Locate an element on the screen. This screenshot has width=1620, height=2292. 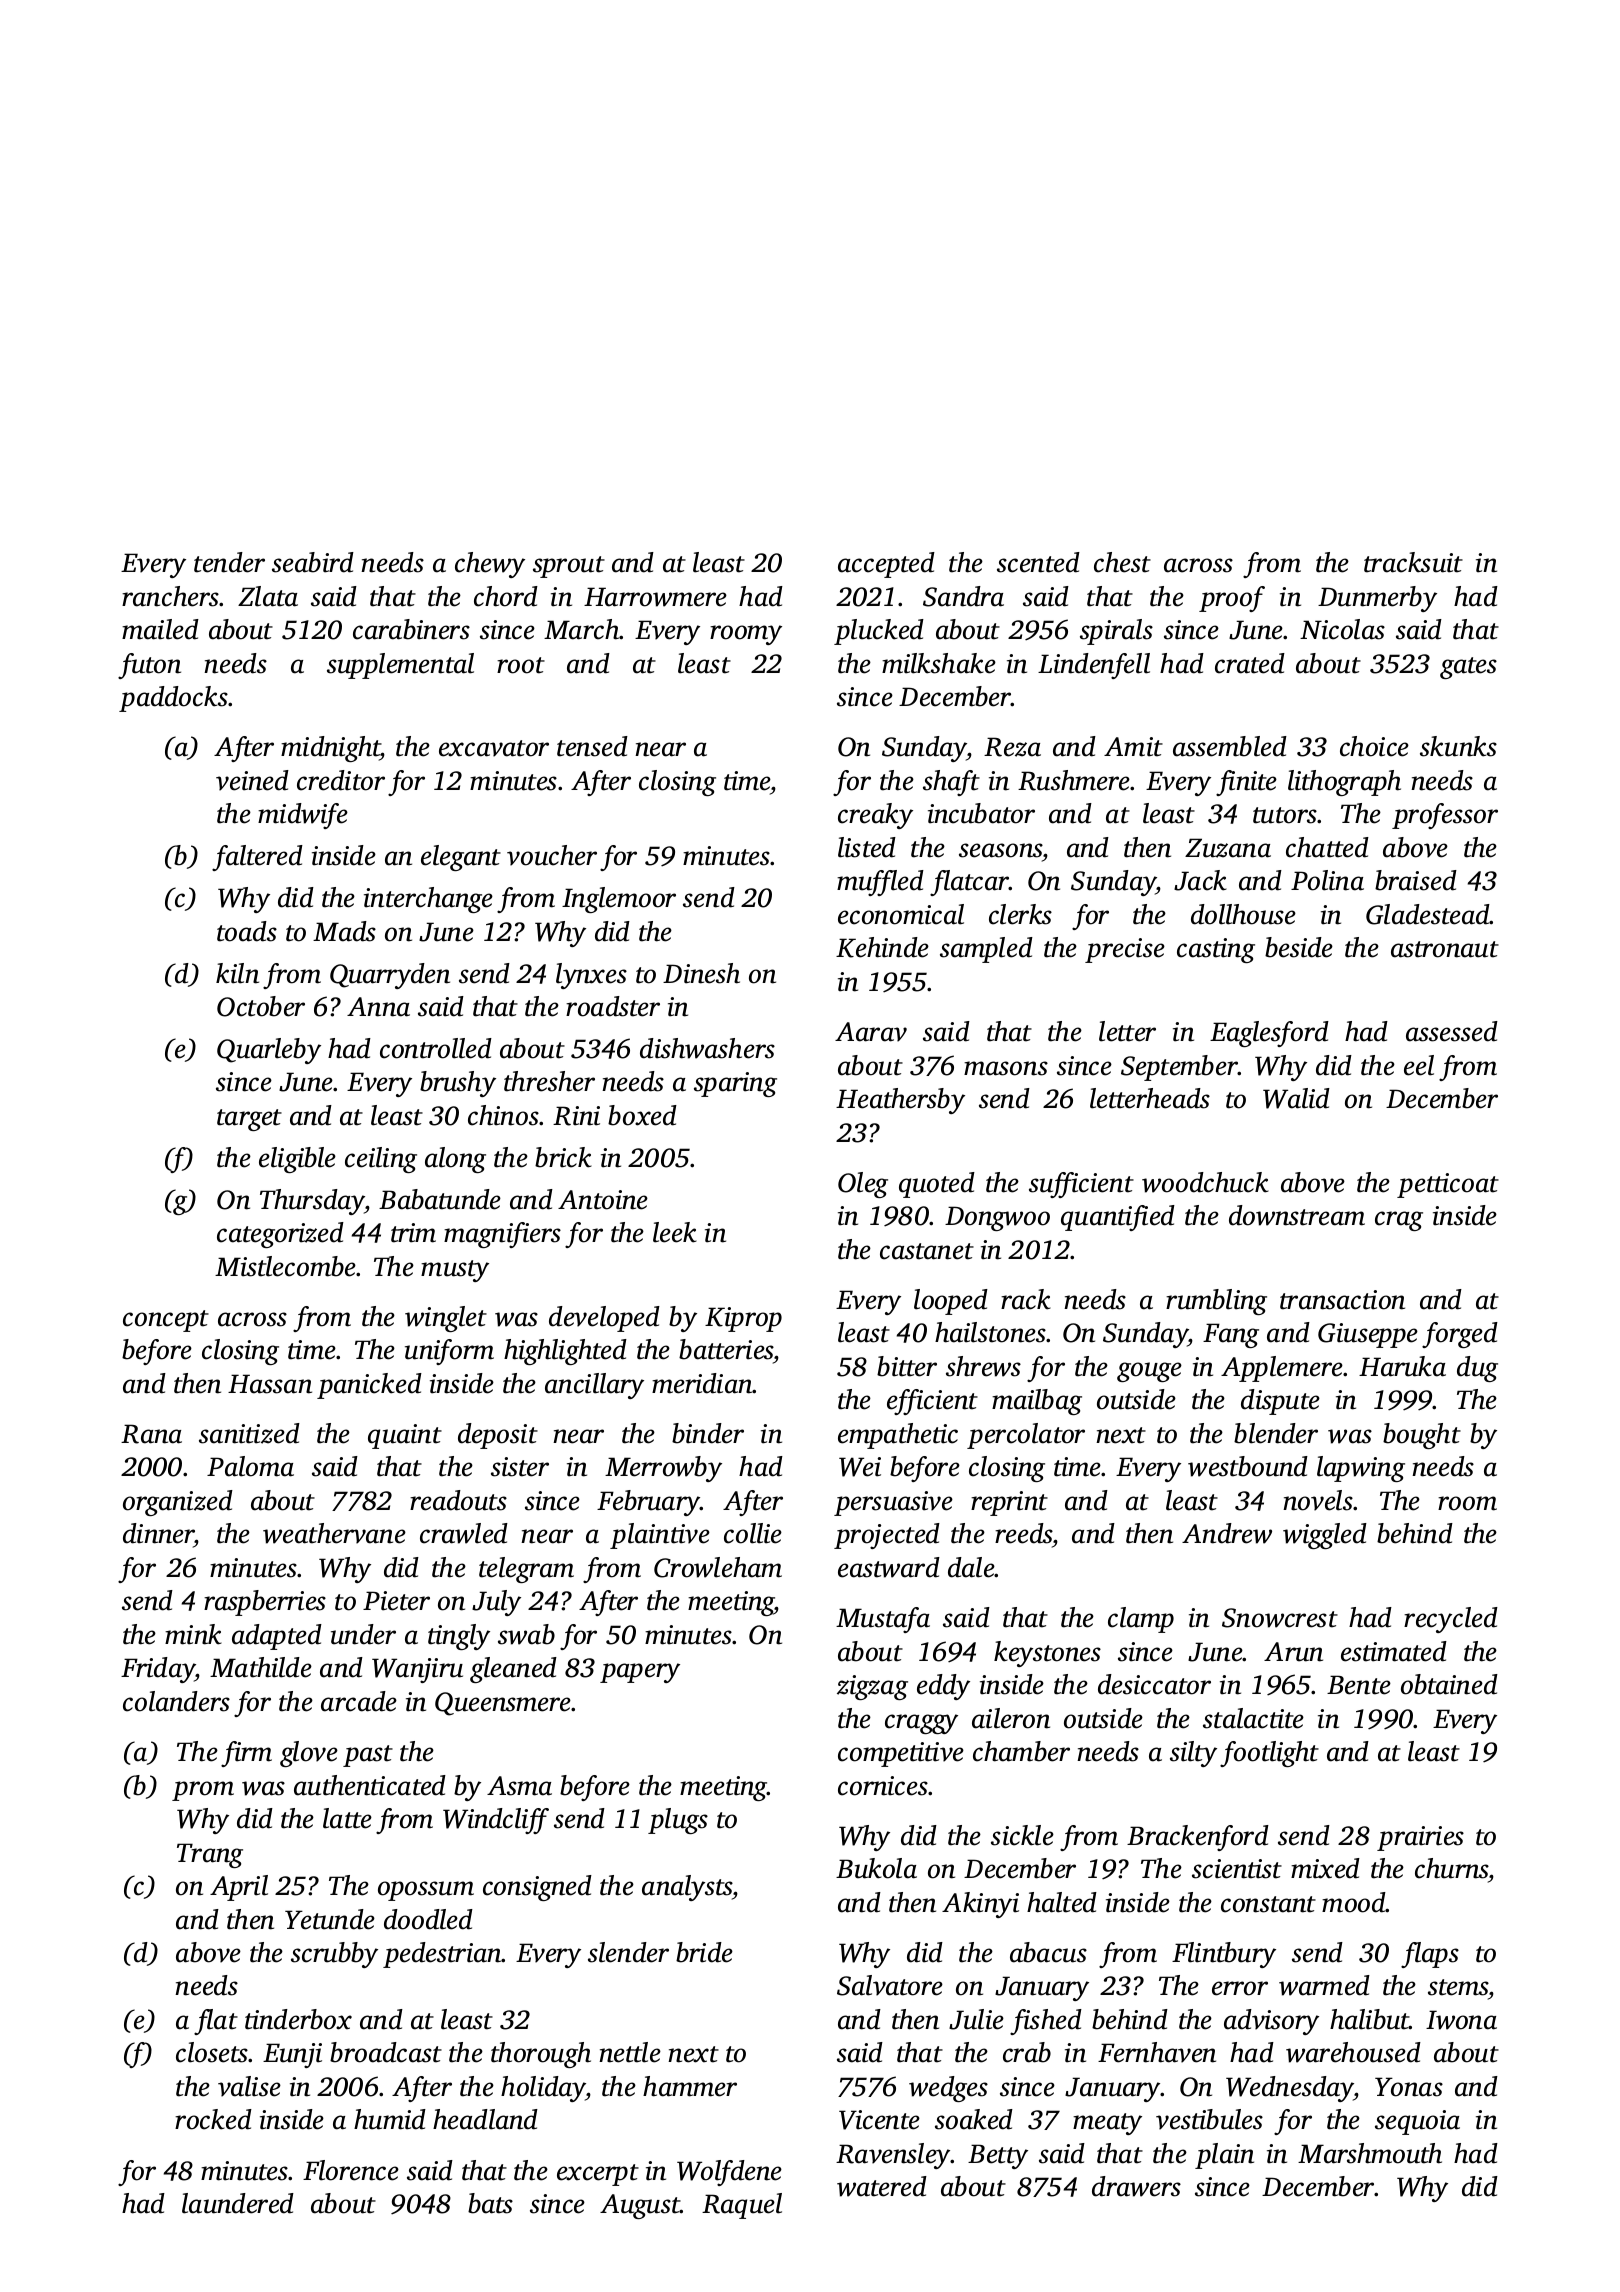
Rana is located at coordinates (151, 1434).
